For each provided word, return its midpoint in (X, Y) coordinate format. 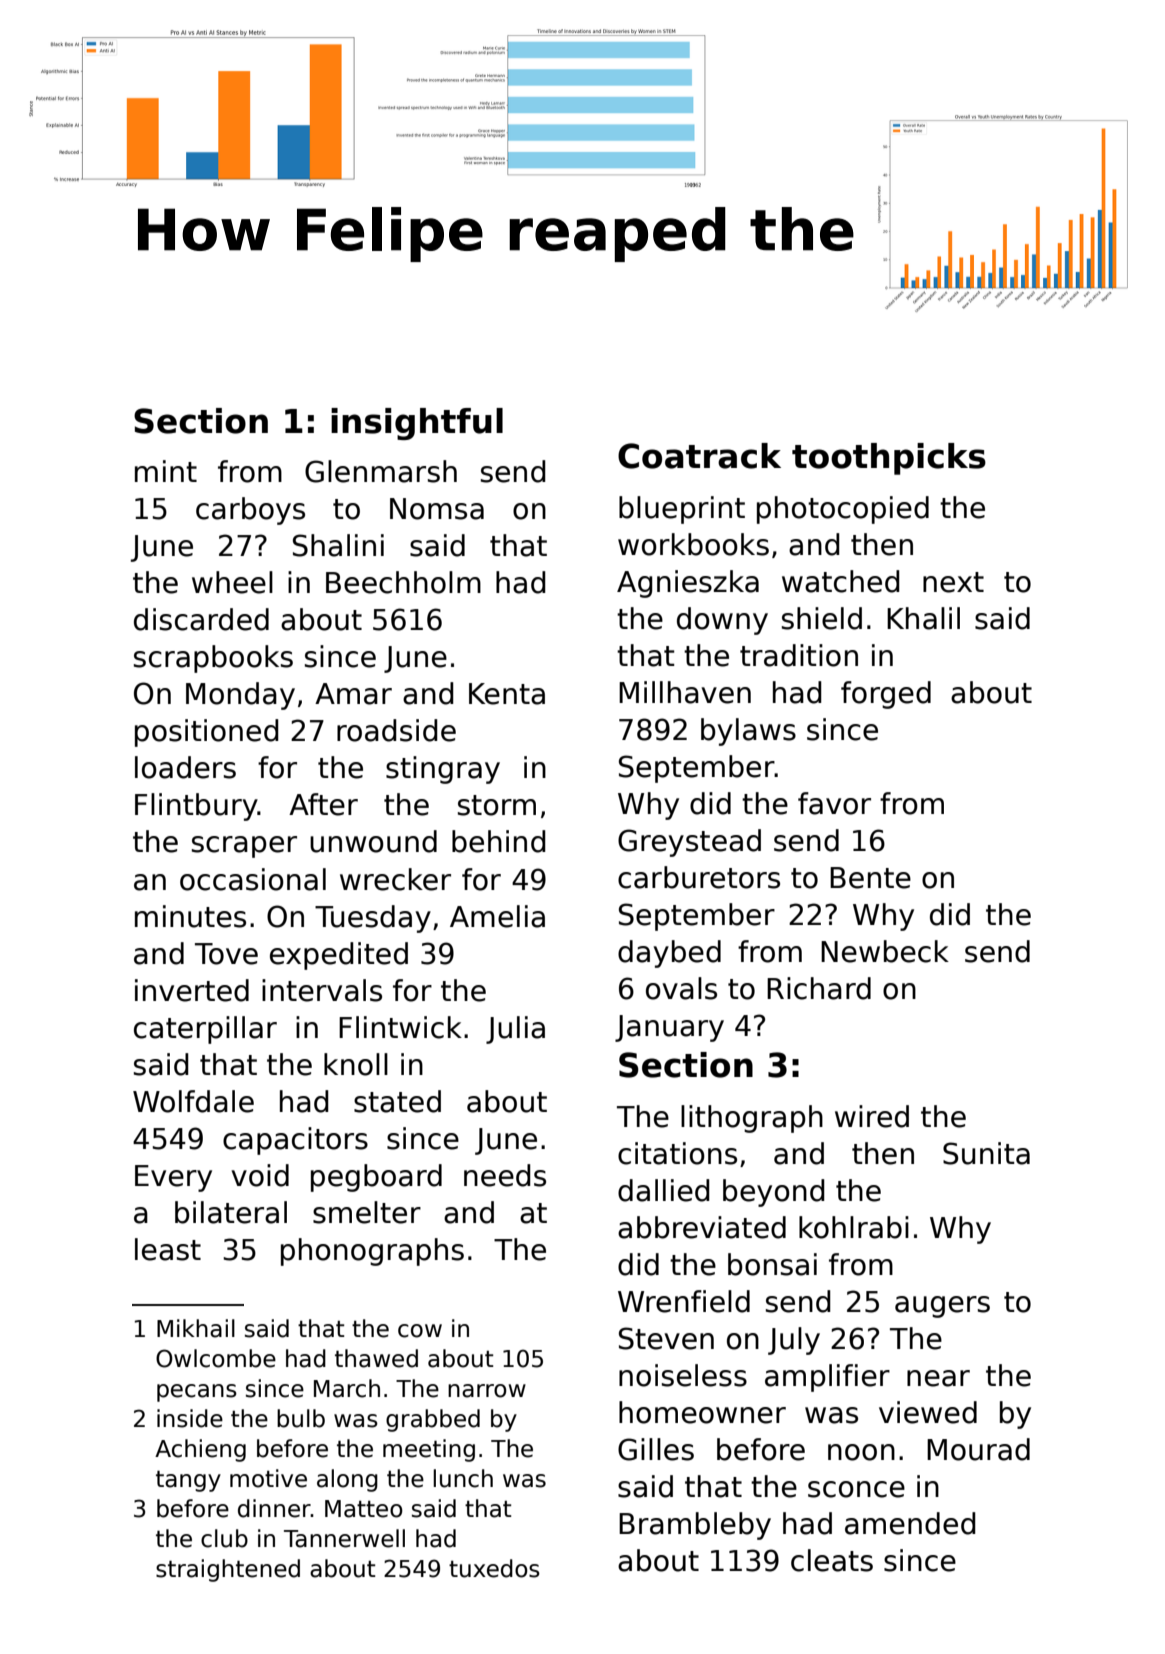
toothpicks (889, 459)
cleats (832, 1560)
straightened (228, 1570)
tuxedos (494, 1568)
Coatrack (699, 456)
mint (166, 471)
